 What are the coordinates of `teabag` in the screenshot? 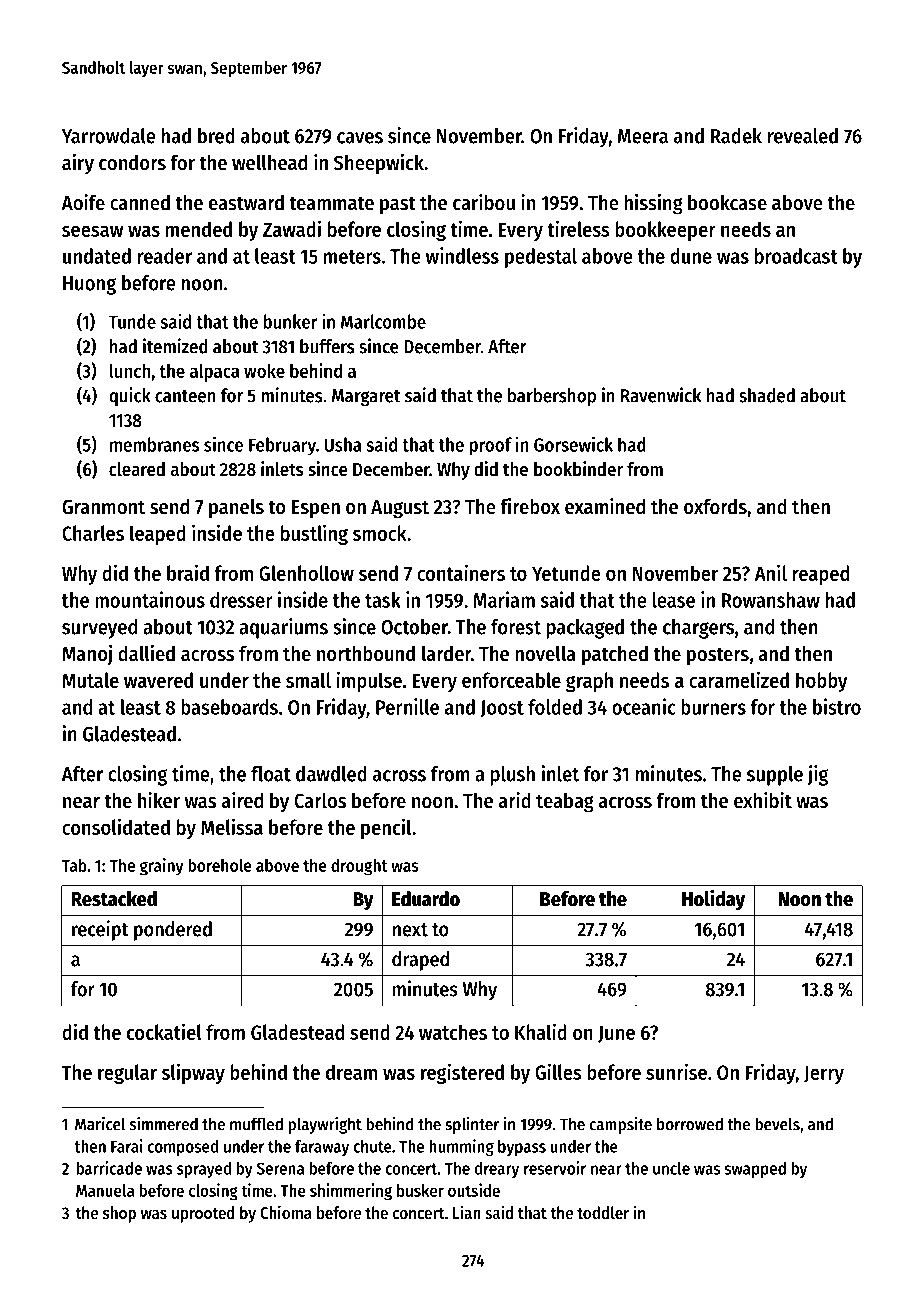 It's located at (565, 802).
